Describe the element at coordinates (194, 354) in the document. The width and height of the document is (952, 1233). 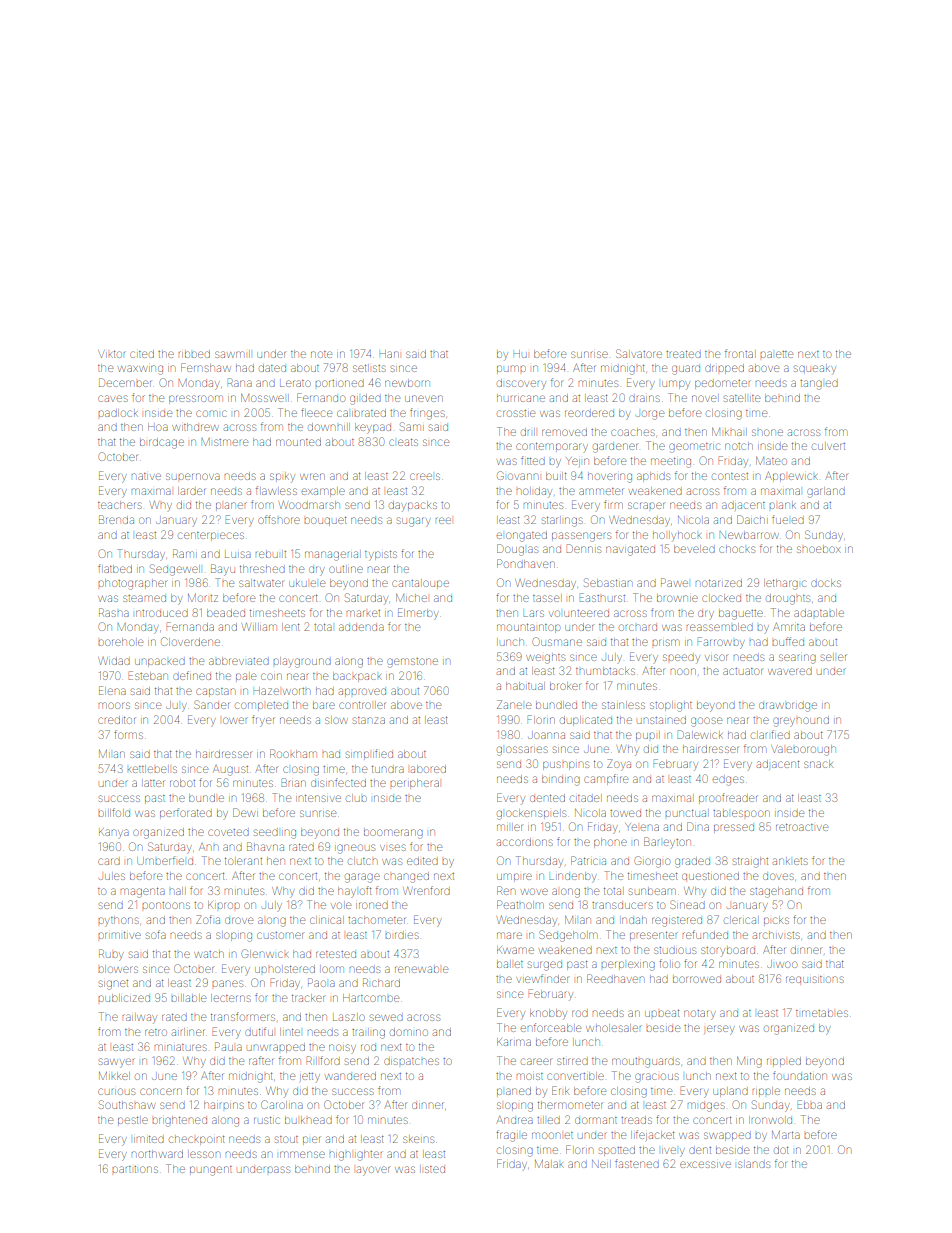
I see `ribbed` at that location.
